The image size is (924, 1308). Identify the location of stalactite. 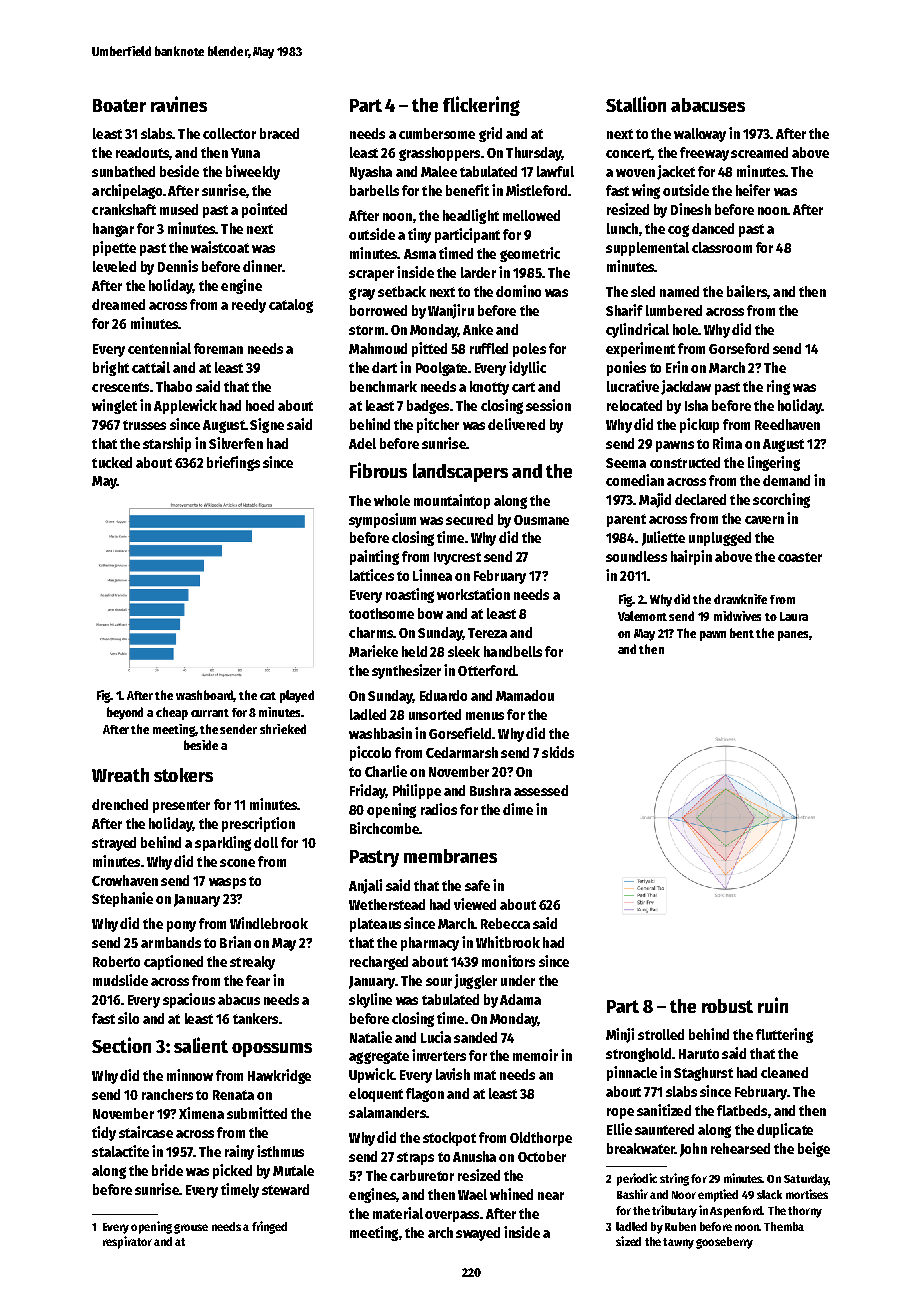
(120, 1151).
